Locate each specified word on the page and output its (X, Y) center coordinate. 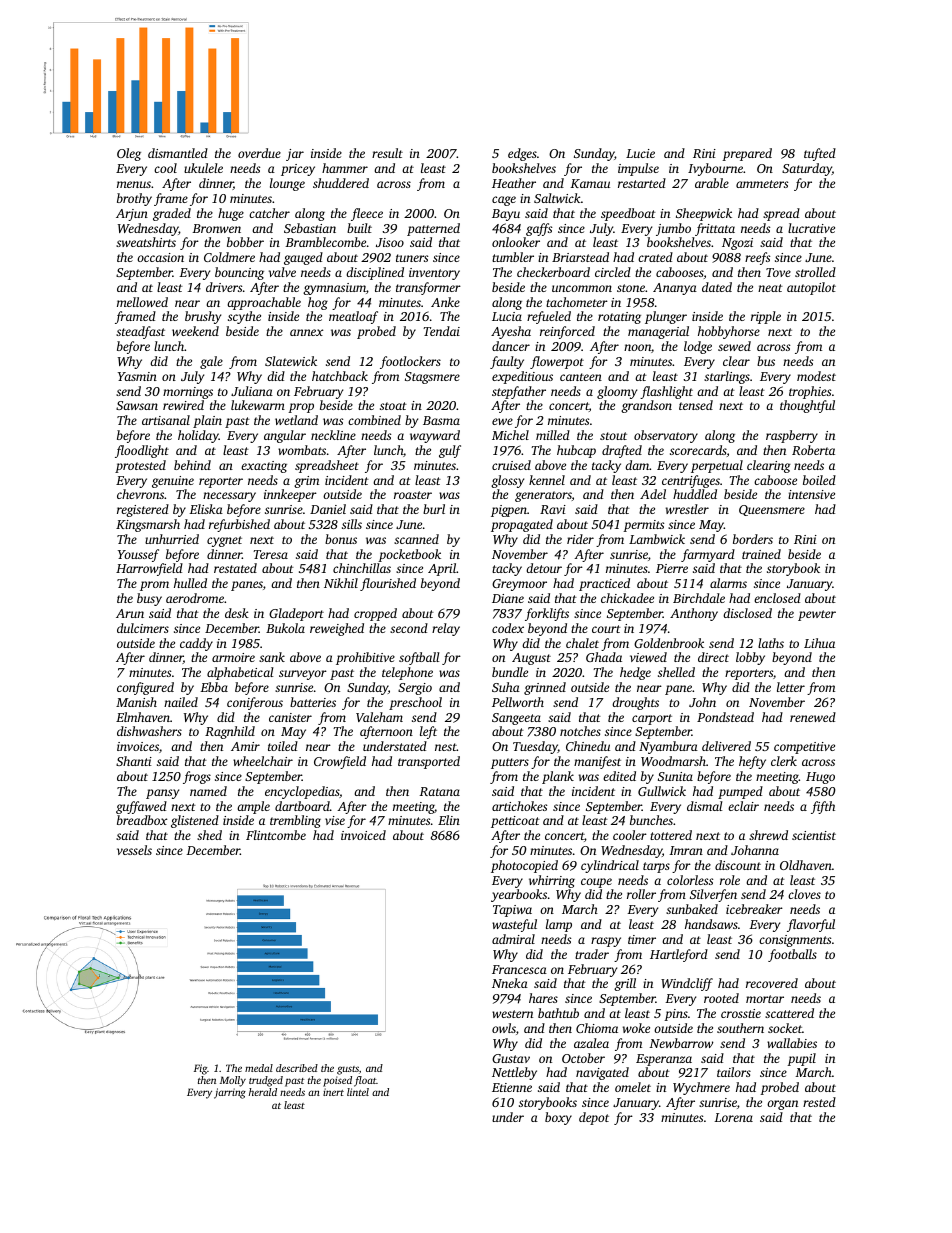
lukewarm (258, 405)
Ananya (675, 289)
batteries (313, 702)
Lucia (507, 316)
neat (770, 288)
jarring (230, 1093)
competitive (804, 748)
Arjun (132, 215)
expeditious (522, 377)
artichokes (519, 806)
